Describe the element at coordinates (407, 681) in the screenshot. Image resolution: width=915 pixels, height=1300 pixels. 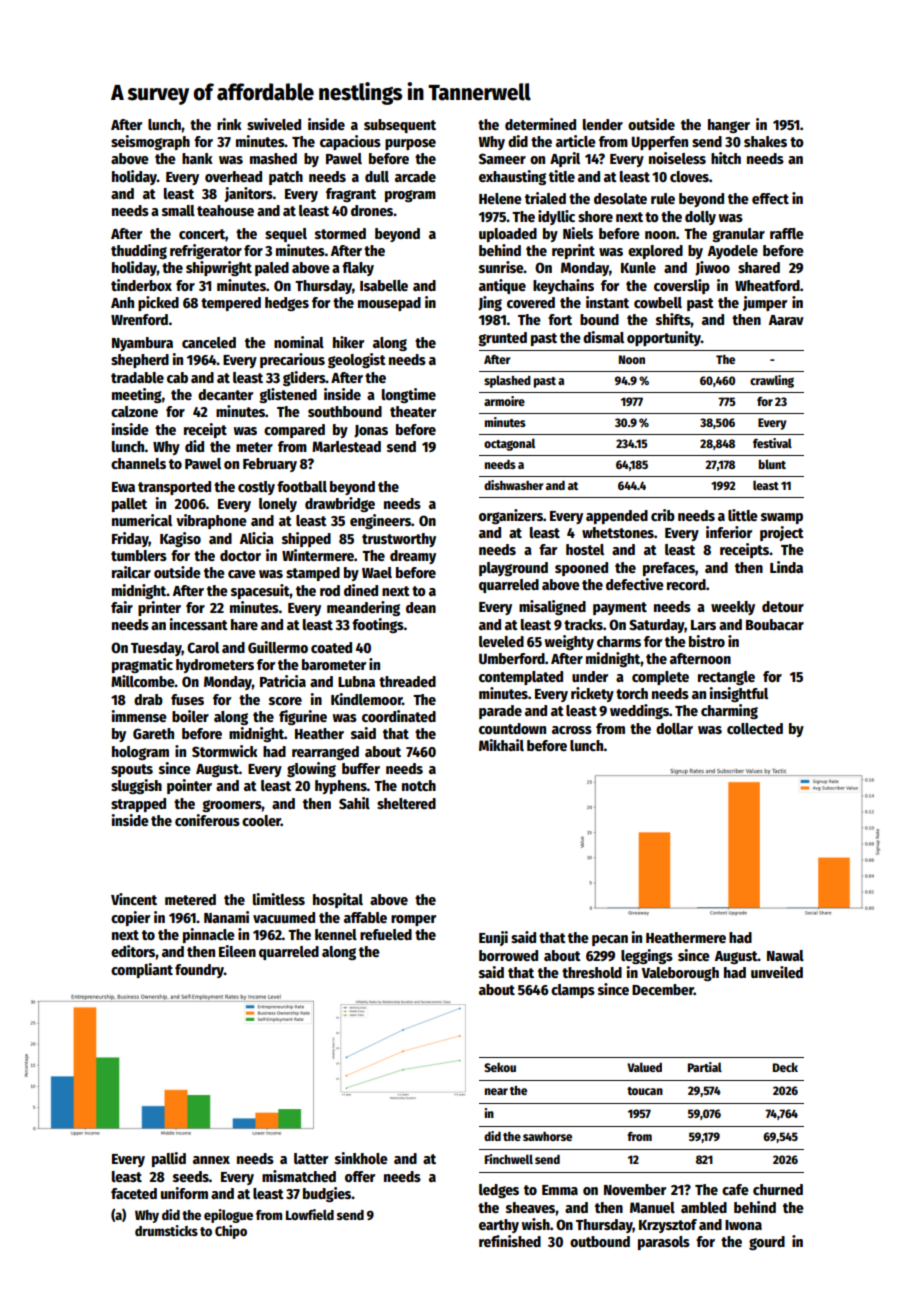
I see `threaded` at that location.
